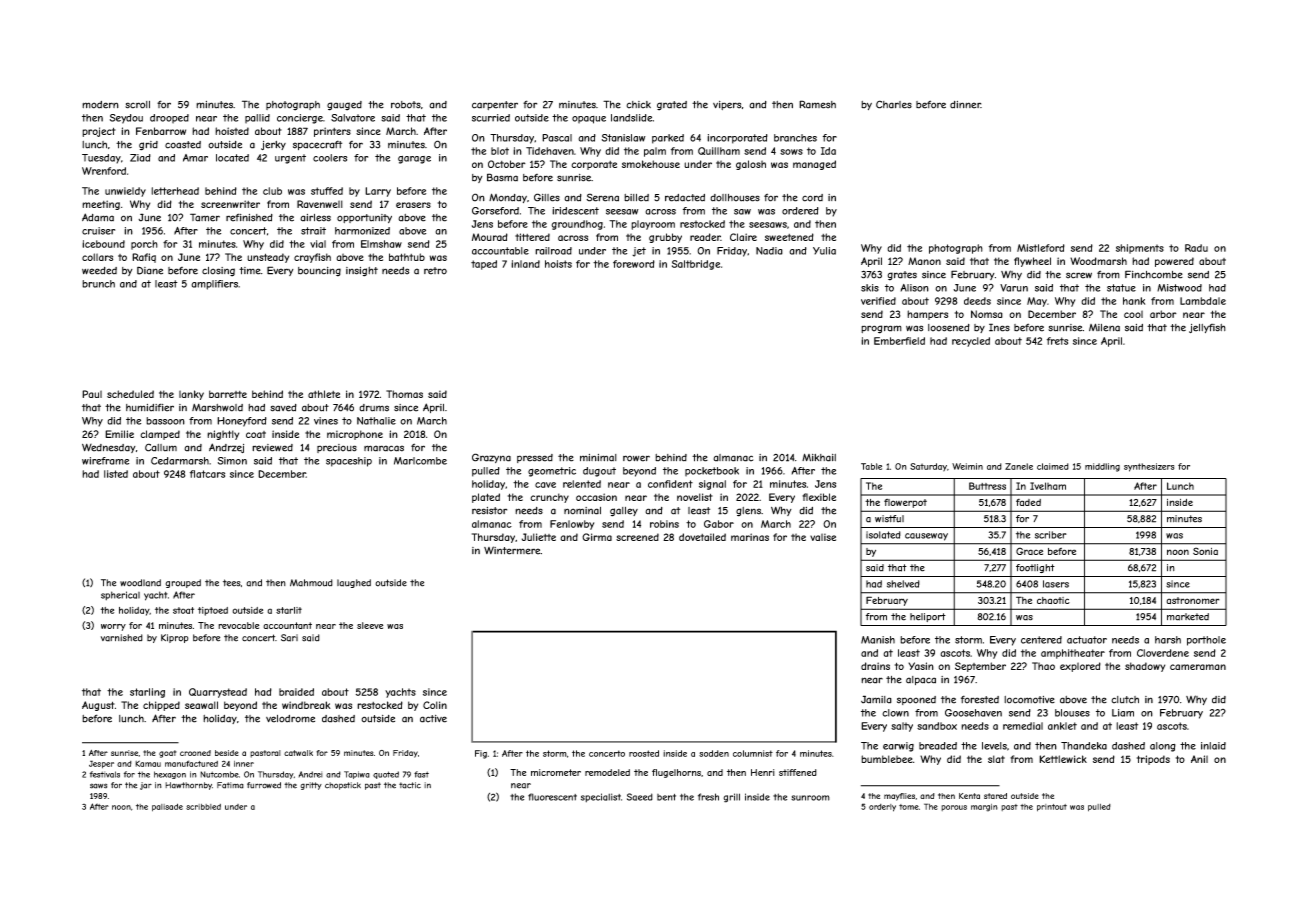 The width and height of the image is (1308, 924). Describe the element at coordinates (894, 104) in the image. I see `Charles` at that location.
